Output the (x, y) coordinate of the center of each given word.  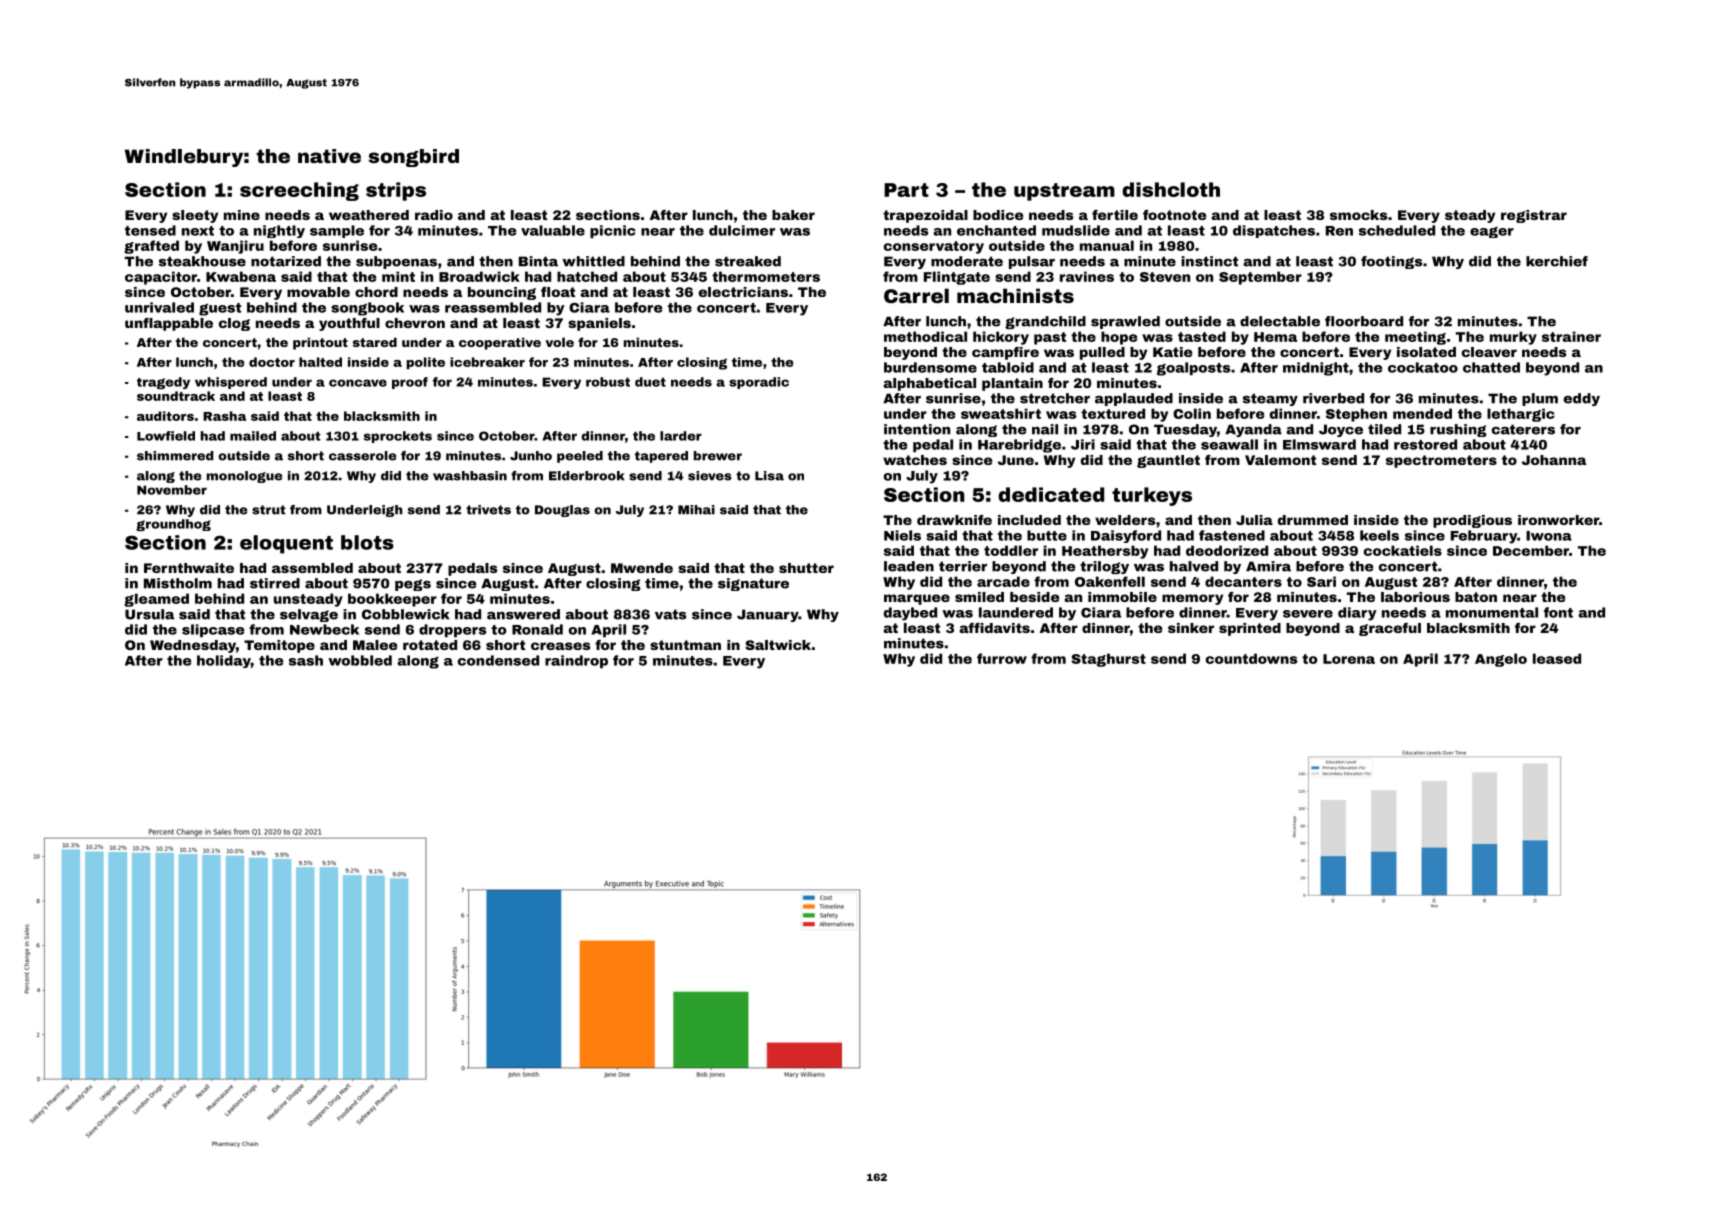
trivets (488, 510)
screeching (299, 191)
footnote (1174, 215)
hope (1119, 338)
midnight (1316, 369)
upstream (1064, 192)
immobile (1122, 597)
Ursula (149, 614)
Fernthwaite (189, 568)
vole (559, 342)
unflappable (169, 324)
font (1558, 612)
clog (234, 324)
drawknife (954, 520)
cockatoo (1423, 367)
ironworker (1558, 520)
